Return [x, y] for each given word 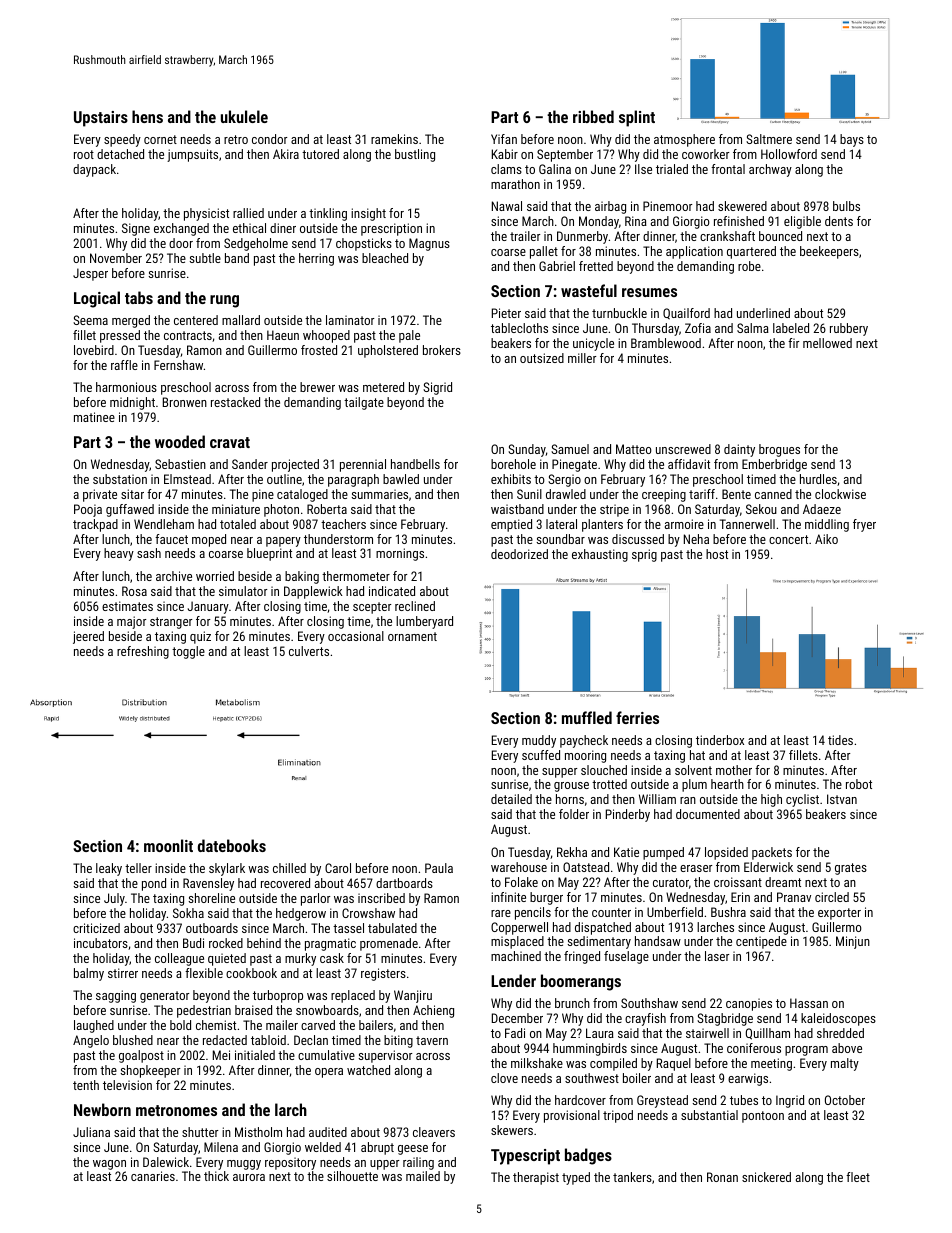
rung [224, 301]
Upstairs [101, 119]
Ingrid [790, 1101]
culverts [309, 651]
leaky [109, 869]
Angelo [91, 1041]
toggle [188, 652]
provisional [572, 1116]
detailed [511, 799]
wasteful [589, 290]
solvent [693, 770]
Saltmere [769, 139]
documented [708, 814]
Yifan [504, 139]
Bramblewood [666, 343]
